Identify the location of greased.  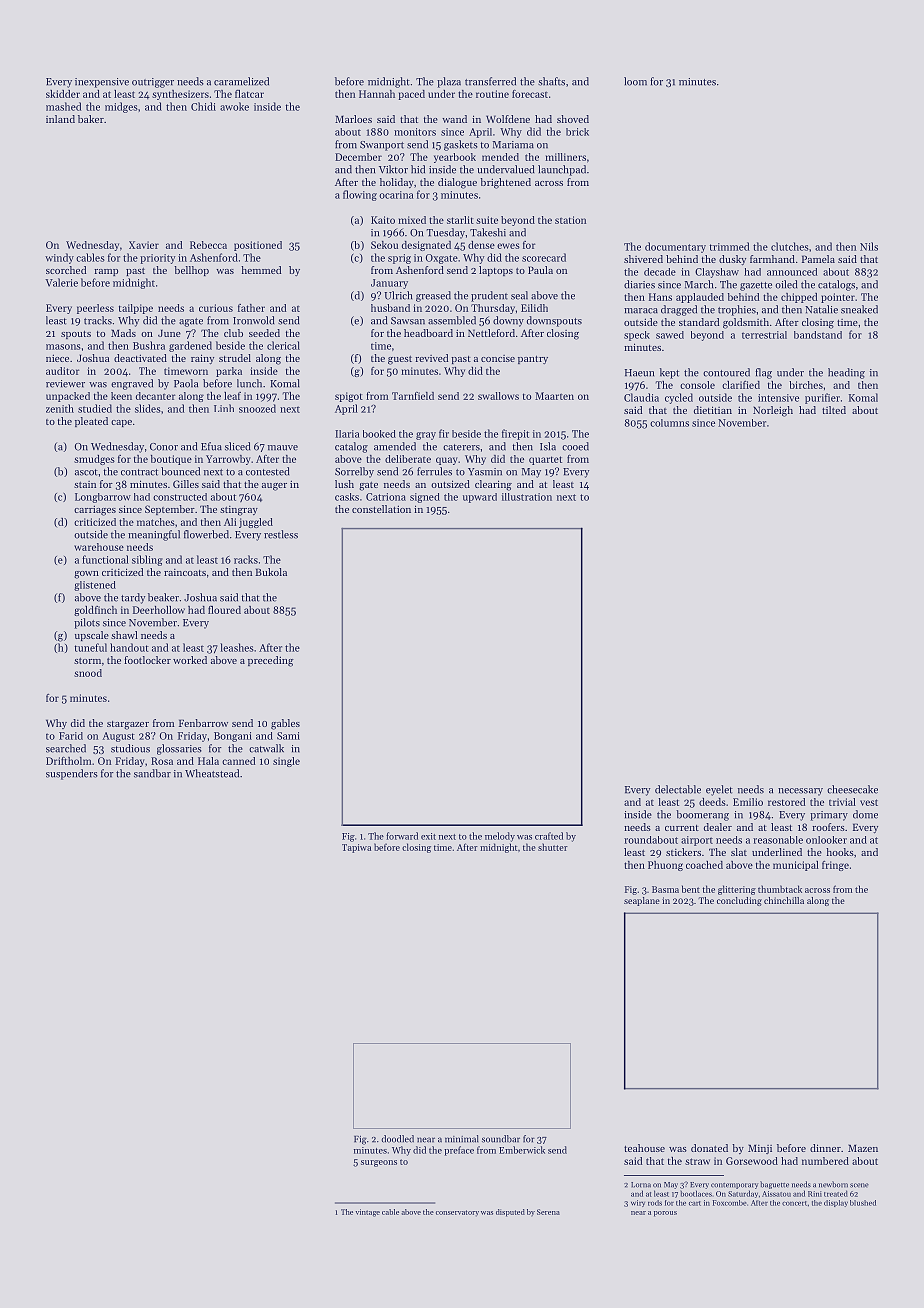
(433, 296).
